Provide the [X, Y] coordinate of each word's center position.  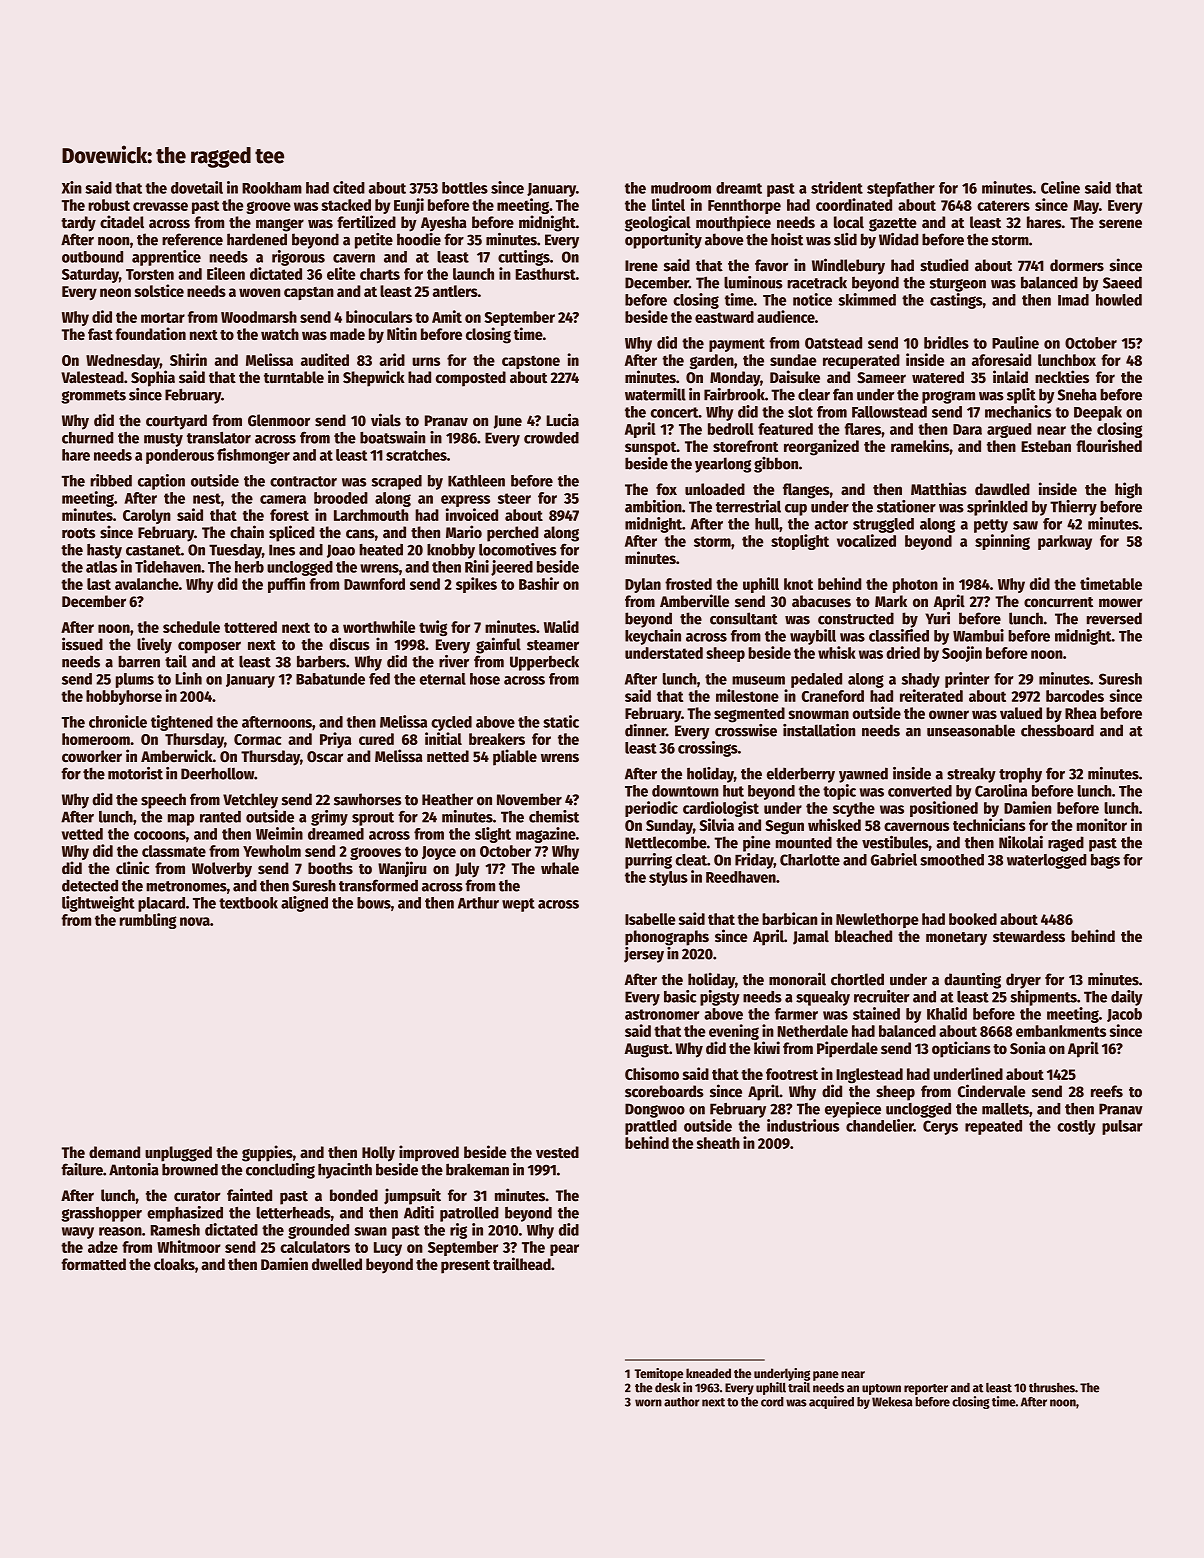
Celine [1060, 187]
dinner [645, 730]
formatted [93, 1264]
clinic [132, 868]
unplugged [178, 1154]
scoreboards [664, 1091]
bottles [465, 188]
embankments [1061, 1031]
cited [349, 187]
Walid [561, 626]
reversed [1114, 618]
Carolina [1001, 790]
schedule [191, 627]
